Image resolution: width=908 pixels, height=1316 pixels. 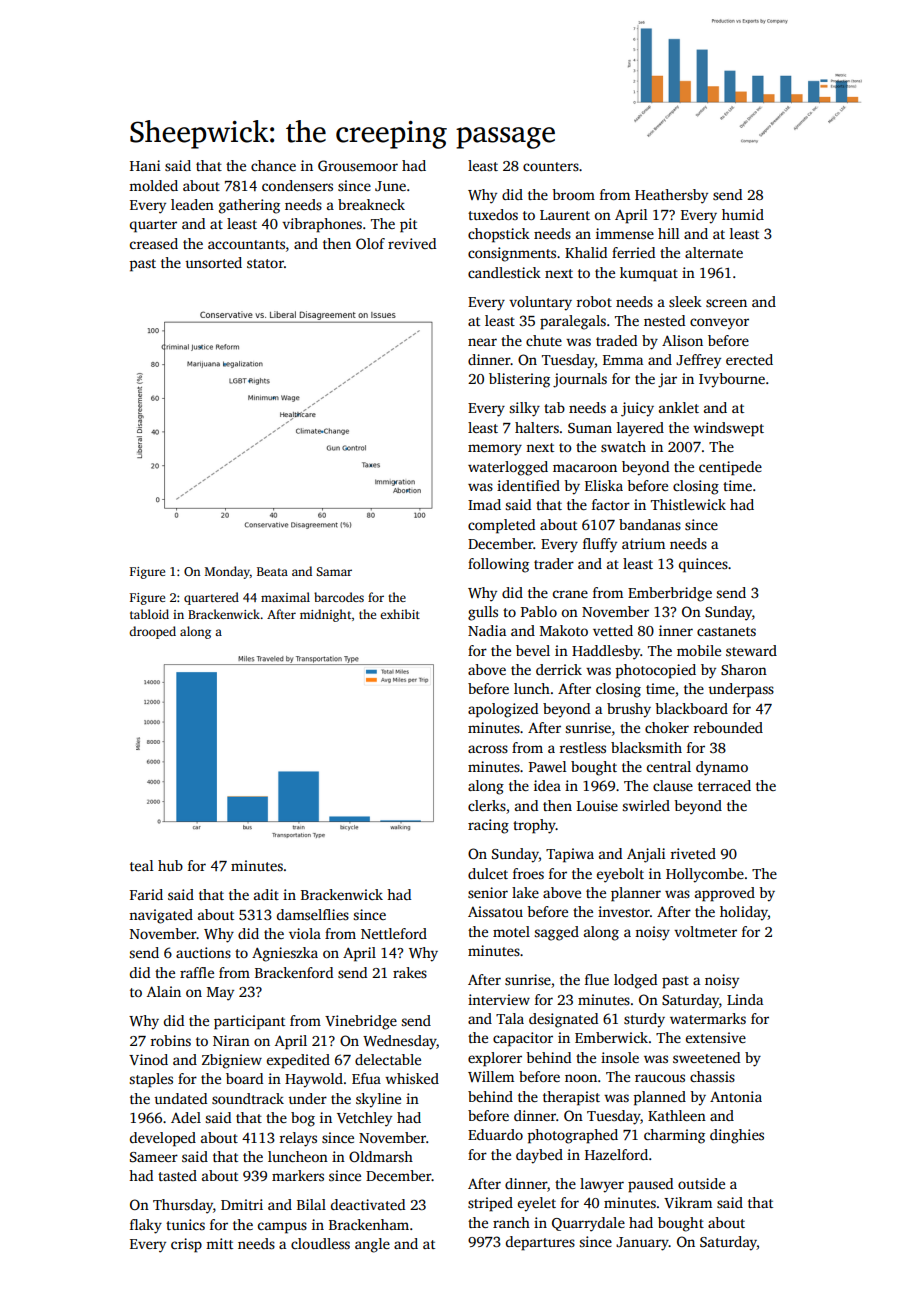 What do you see at coordinates (491, 1076) in the image?
I see `Willem` at bounding box center [491, 1076].
